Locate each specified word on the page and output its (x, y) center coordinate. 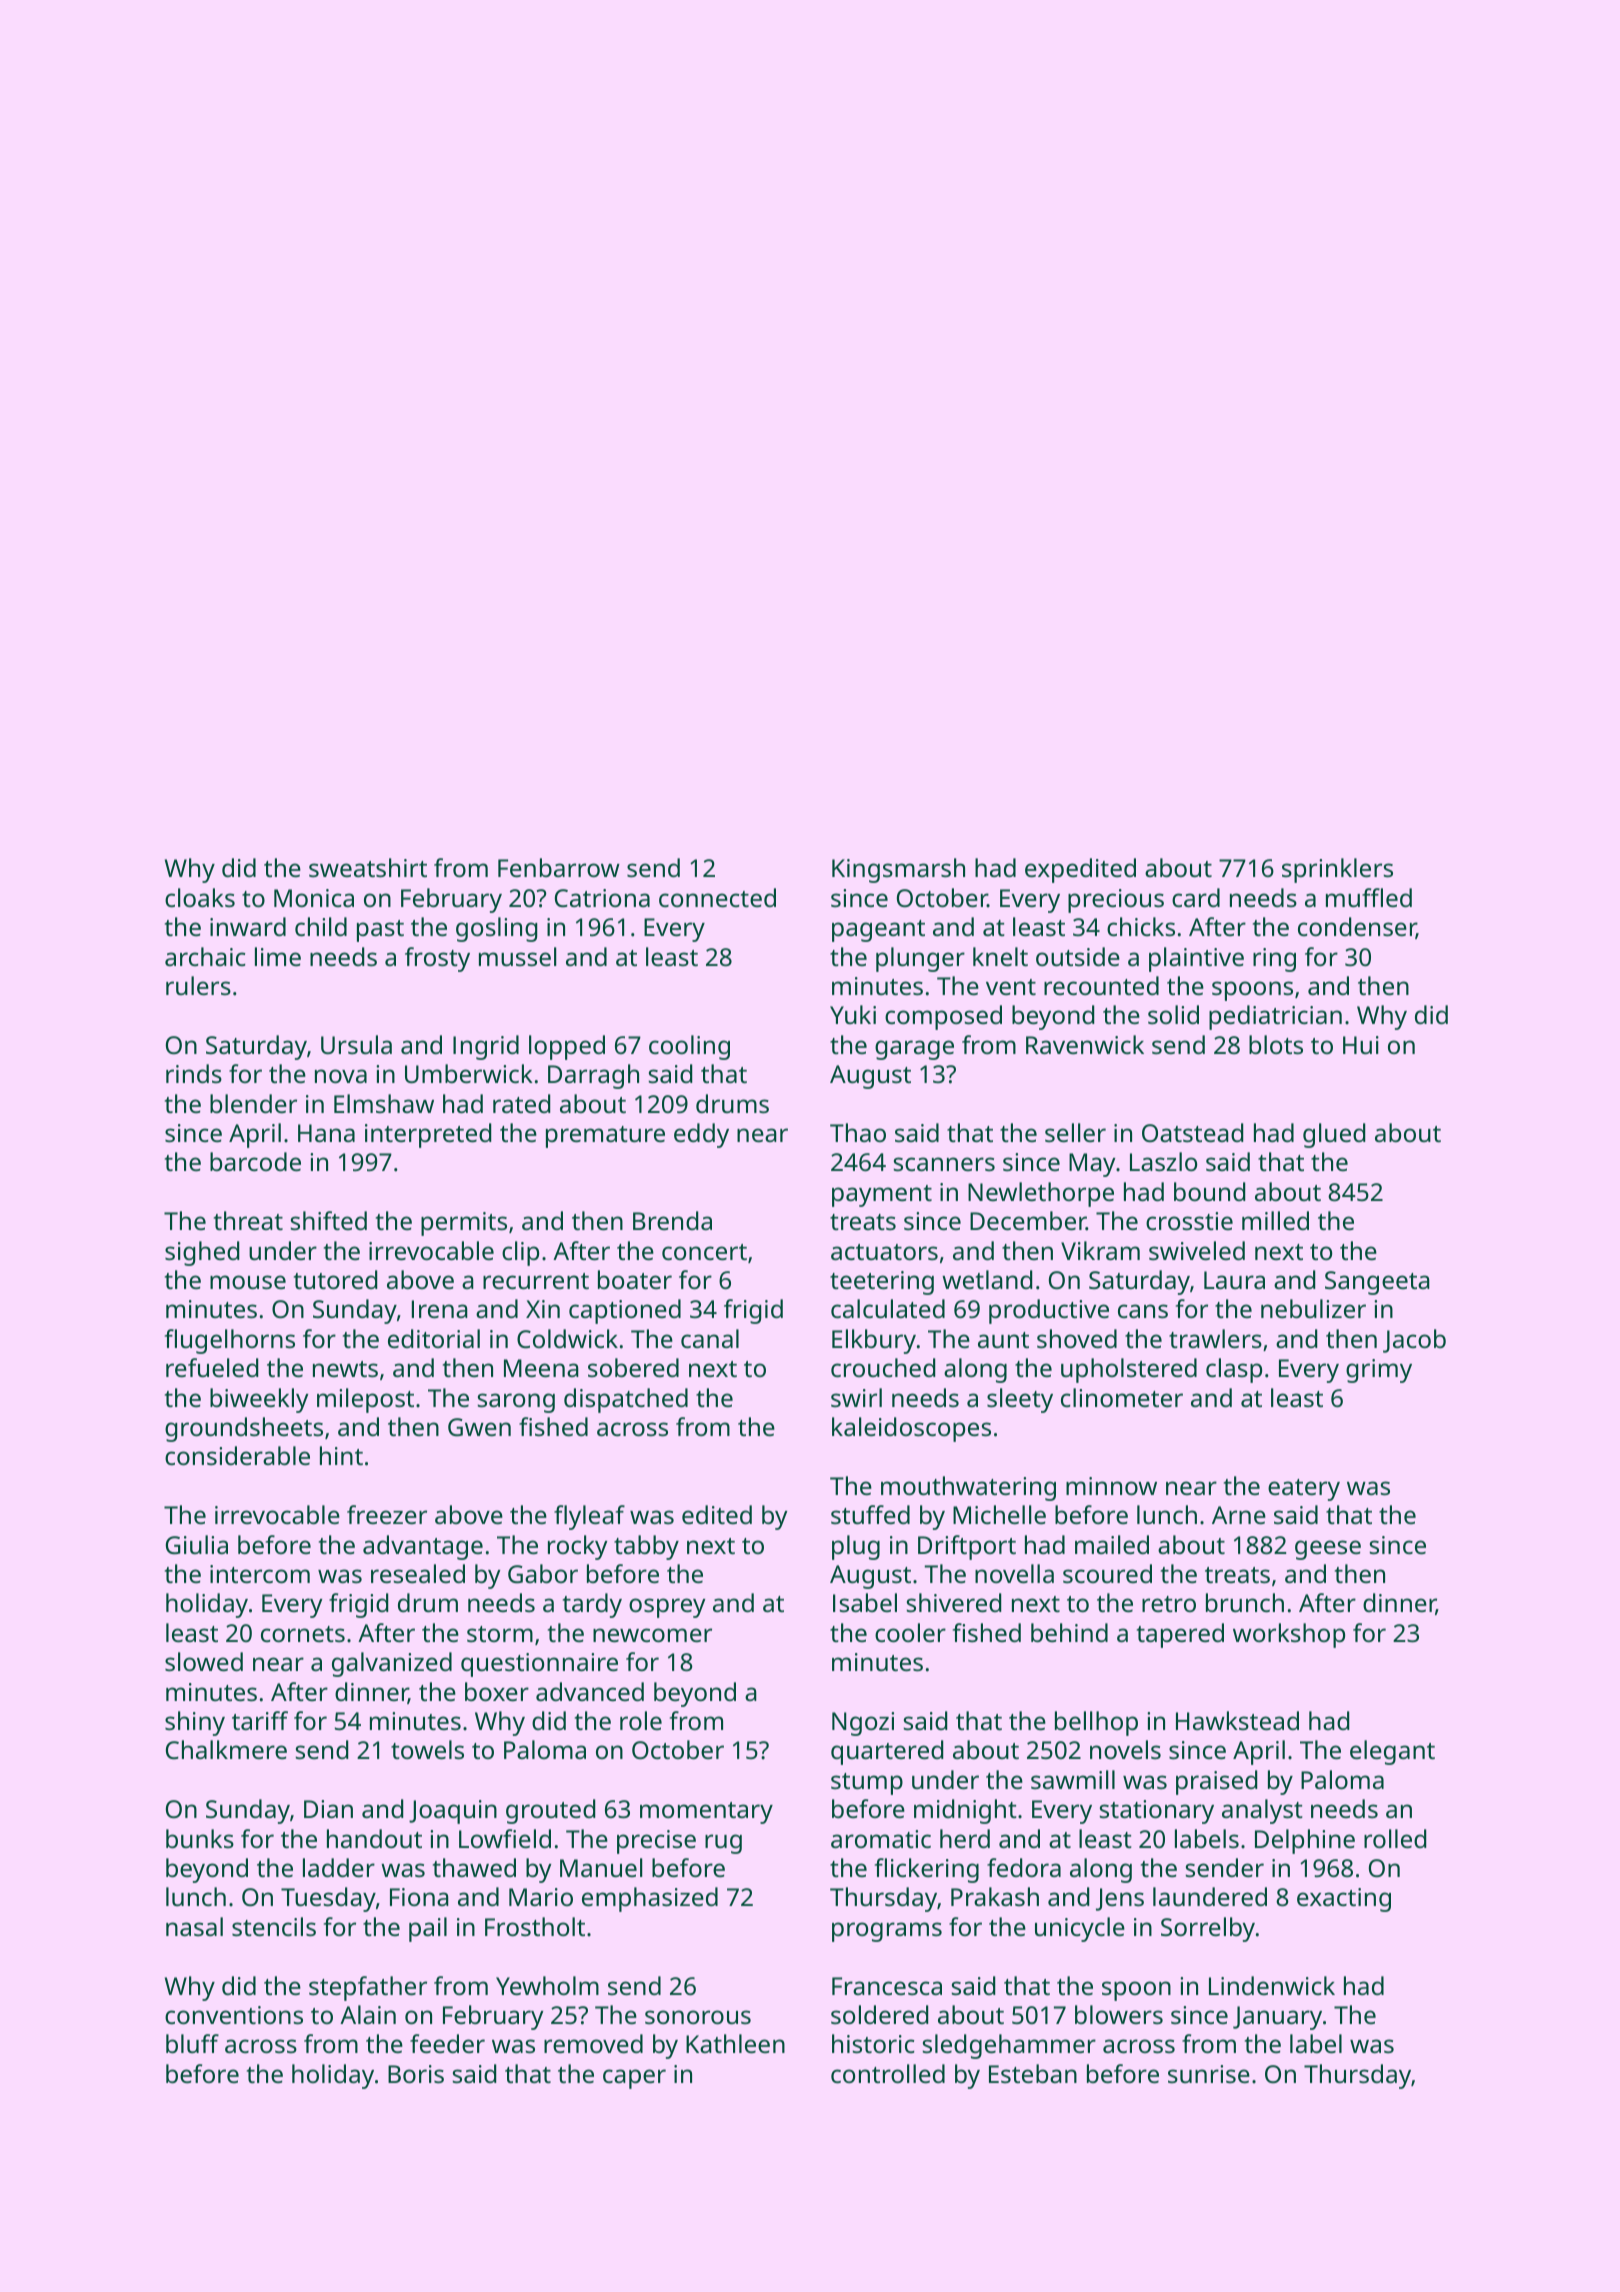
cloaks (200, 897)
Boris (416, 2074)
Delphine (1305, 1841)
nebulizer (1313, 1308)
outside (1078, 956)
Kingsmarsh (898, 870)
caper (634, 2079)
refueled (212, 1367)
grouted (550, 1811)
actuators (884, 1252)
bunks (200, 1838)
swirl (856, 1397)
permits (464, 1224)
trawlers (1215, 1338)
